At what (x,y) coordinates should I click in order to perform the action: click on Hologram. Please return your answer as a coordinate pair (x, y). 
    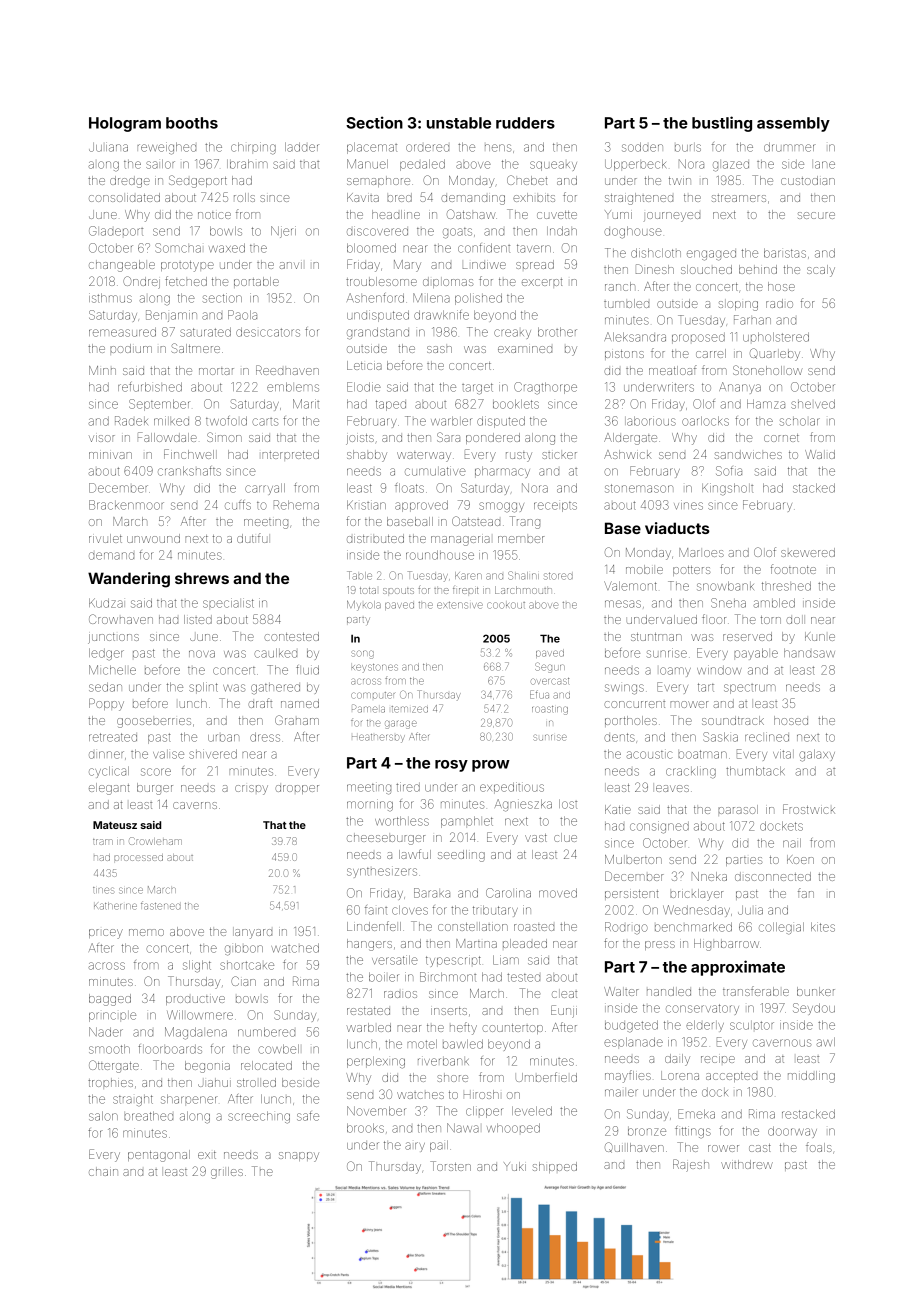
    Looking at the image, I should click on (125, 124).
